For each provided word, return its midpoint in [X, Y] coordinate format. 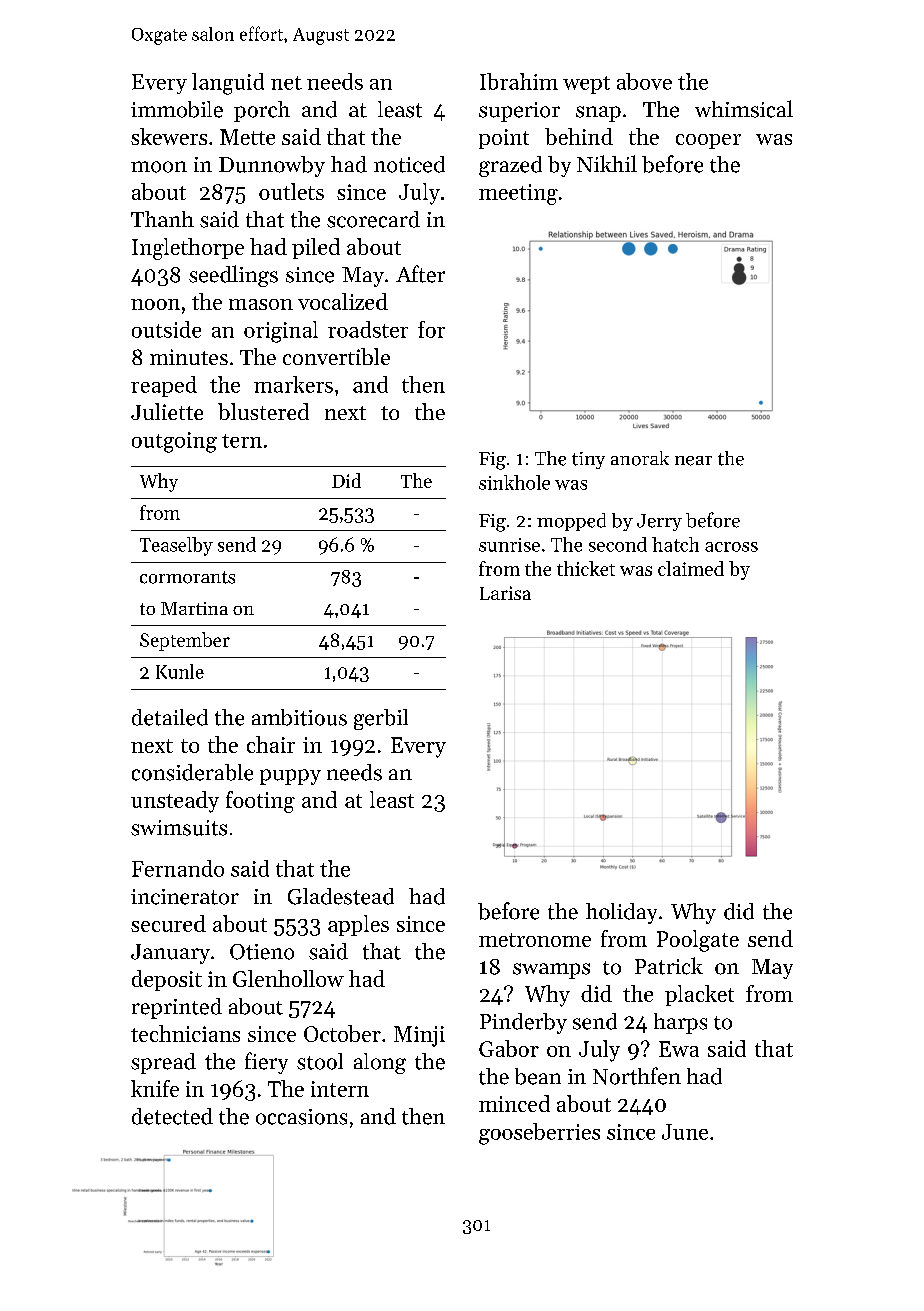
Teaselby [176, 546]
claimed [691, 568]
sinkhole [514, 482]
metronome [535, 940]
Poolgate [698, 941]
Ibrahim [519, 81]
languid [228, 84]
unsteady [175, 802]
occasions [301, 1117]
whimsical [744, 109]
